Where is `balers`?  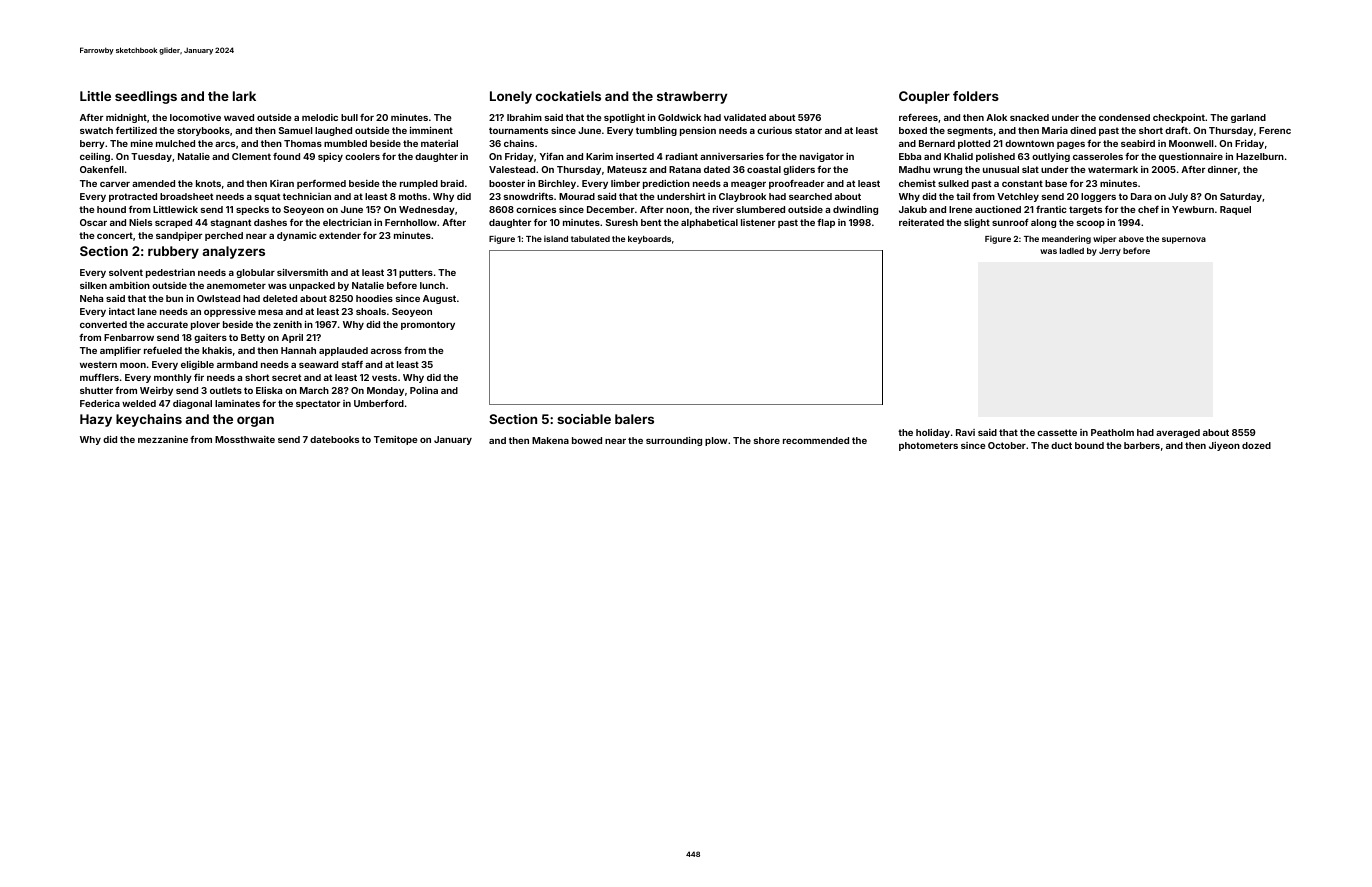
balers is located at coordinates (634, 419).
